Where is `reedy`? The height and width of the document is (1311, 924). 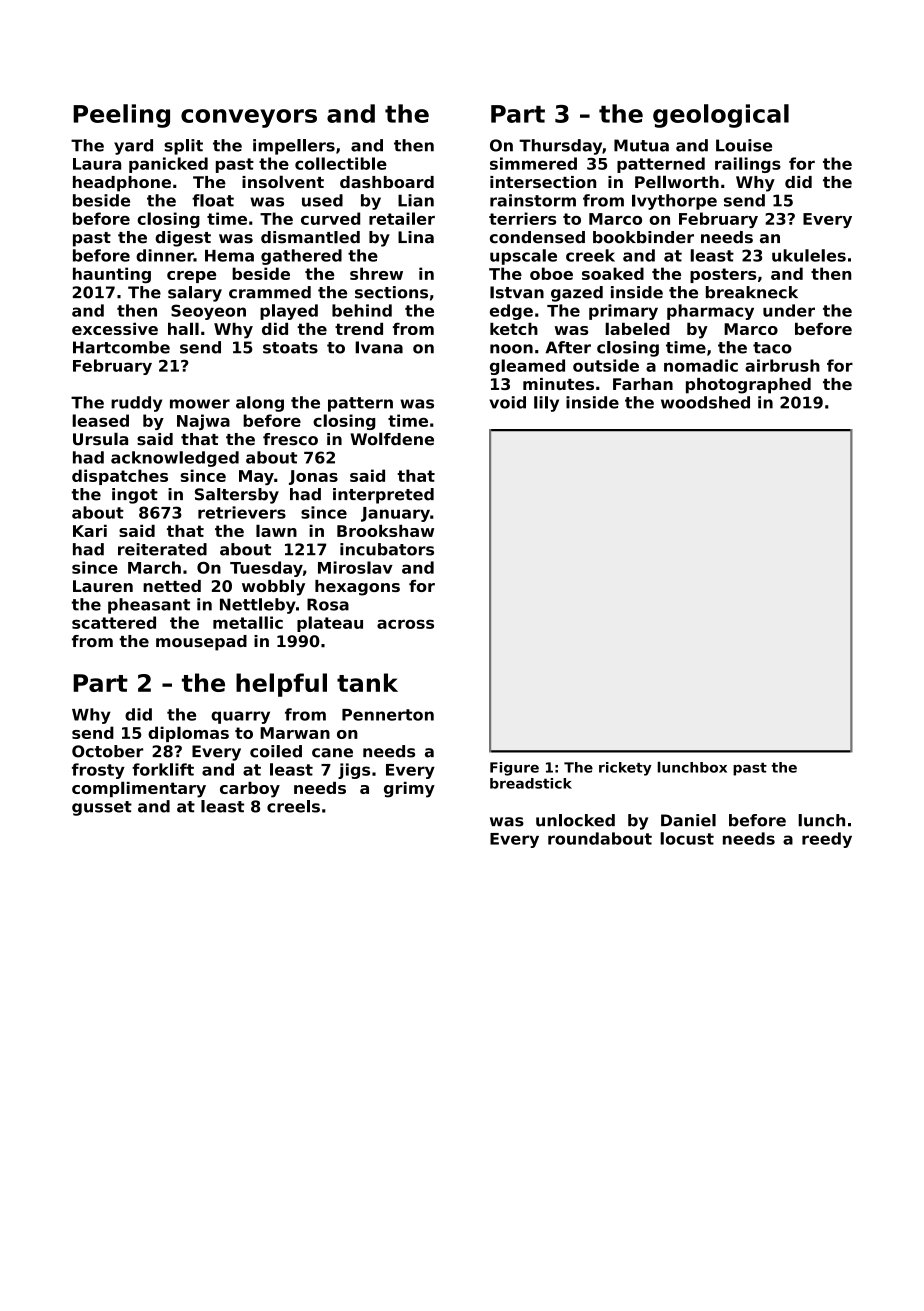
reedy is located at coordinates (827, 840).
